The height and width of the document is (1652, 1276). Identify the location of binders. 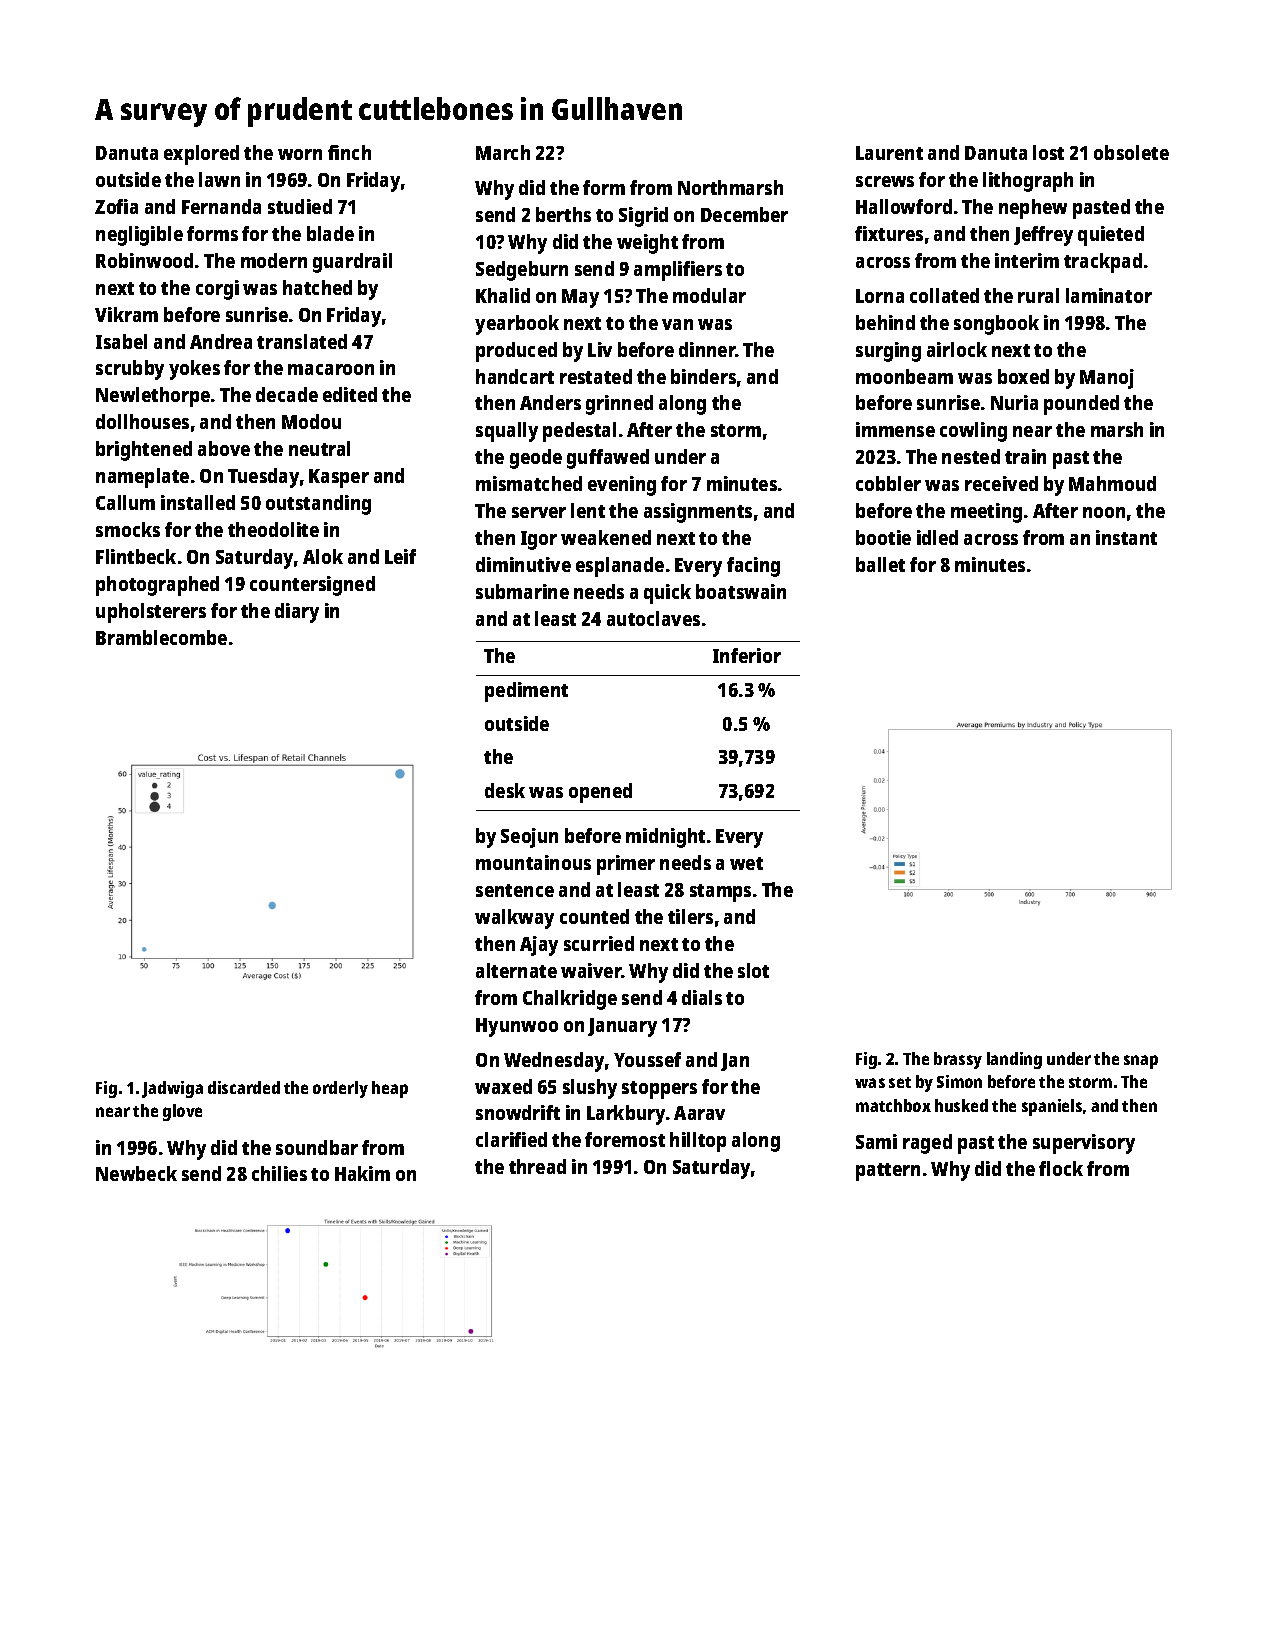
(703, 376).
